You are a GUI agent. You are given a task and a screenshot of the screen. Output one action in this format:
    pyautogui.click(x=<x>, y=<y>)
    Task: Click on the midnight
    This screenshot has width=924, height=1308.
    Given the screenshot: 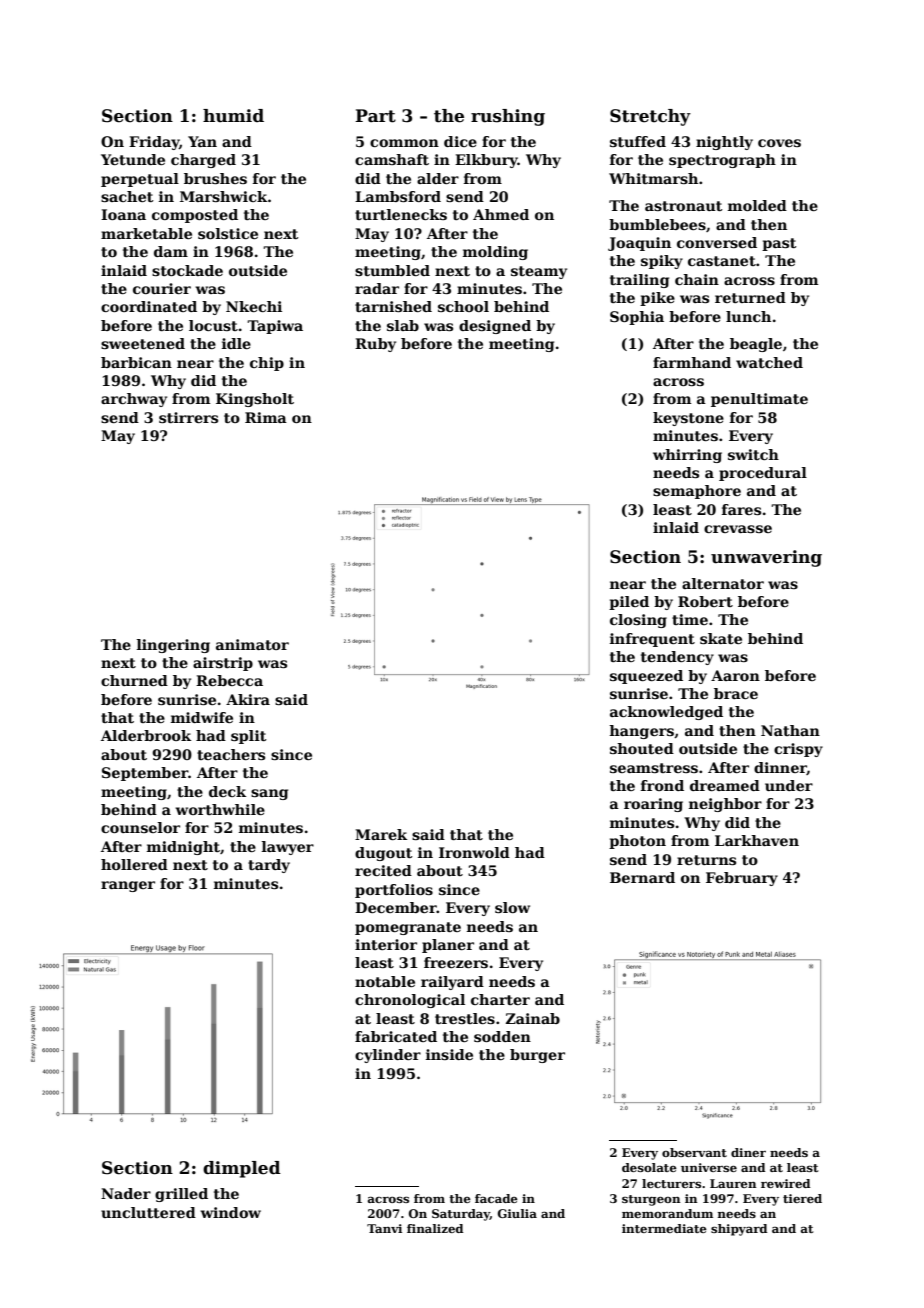 What is the action you would take?
    pyautogui.click(x=183, y=848)
